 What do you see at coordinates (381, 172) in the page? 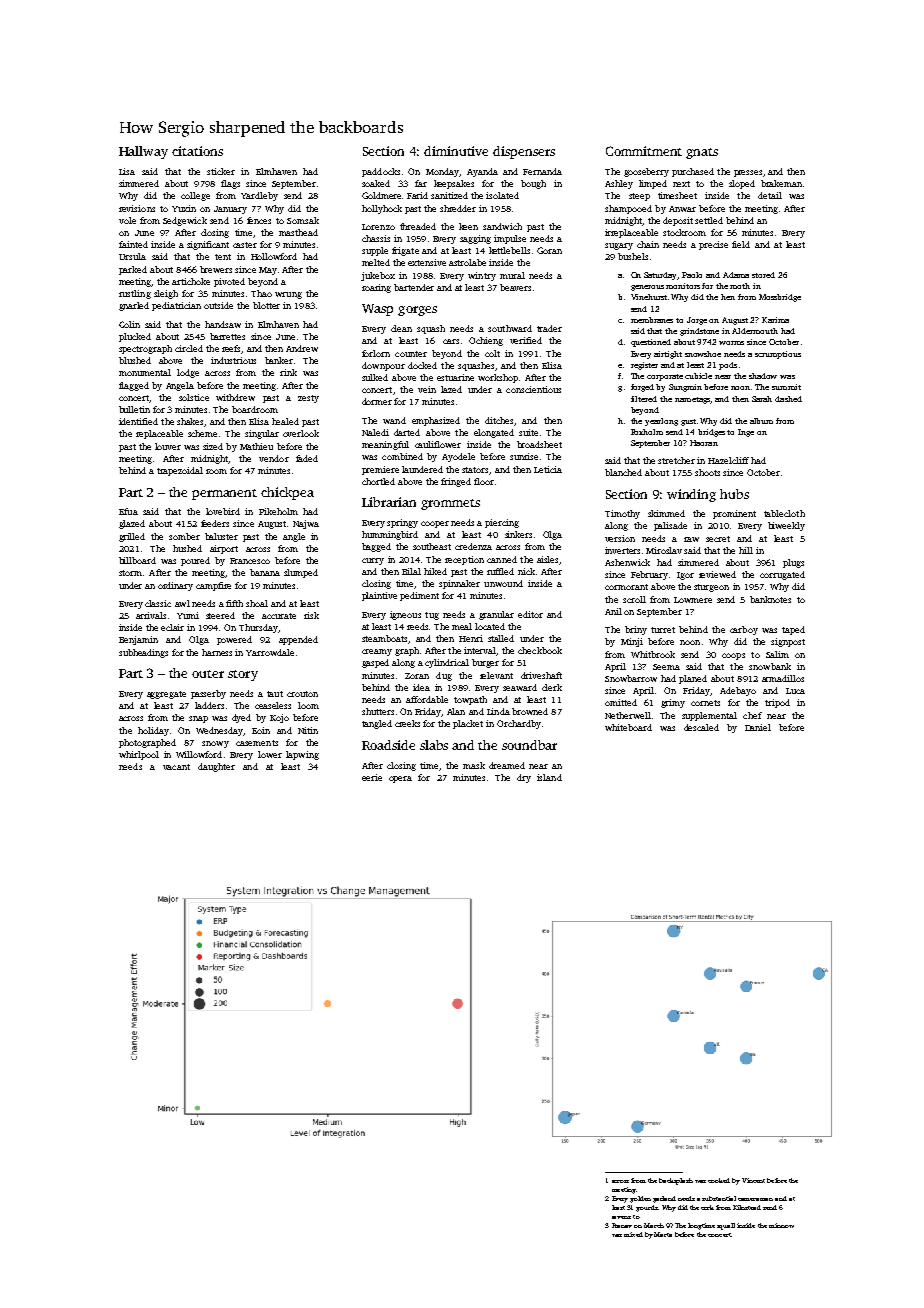
I see `paddocks` at bounding box center [381, 172].
